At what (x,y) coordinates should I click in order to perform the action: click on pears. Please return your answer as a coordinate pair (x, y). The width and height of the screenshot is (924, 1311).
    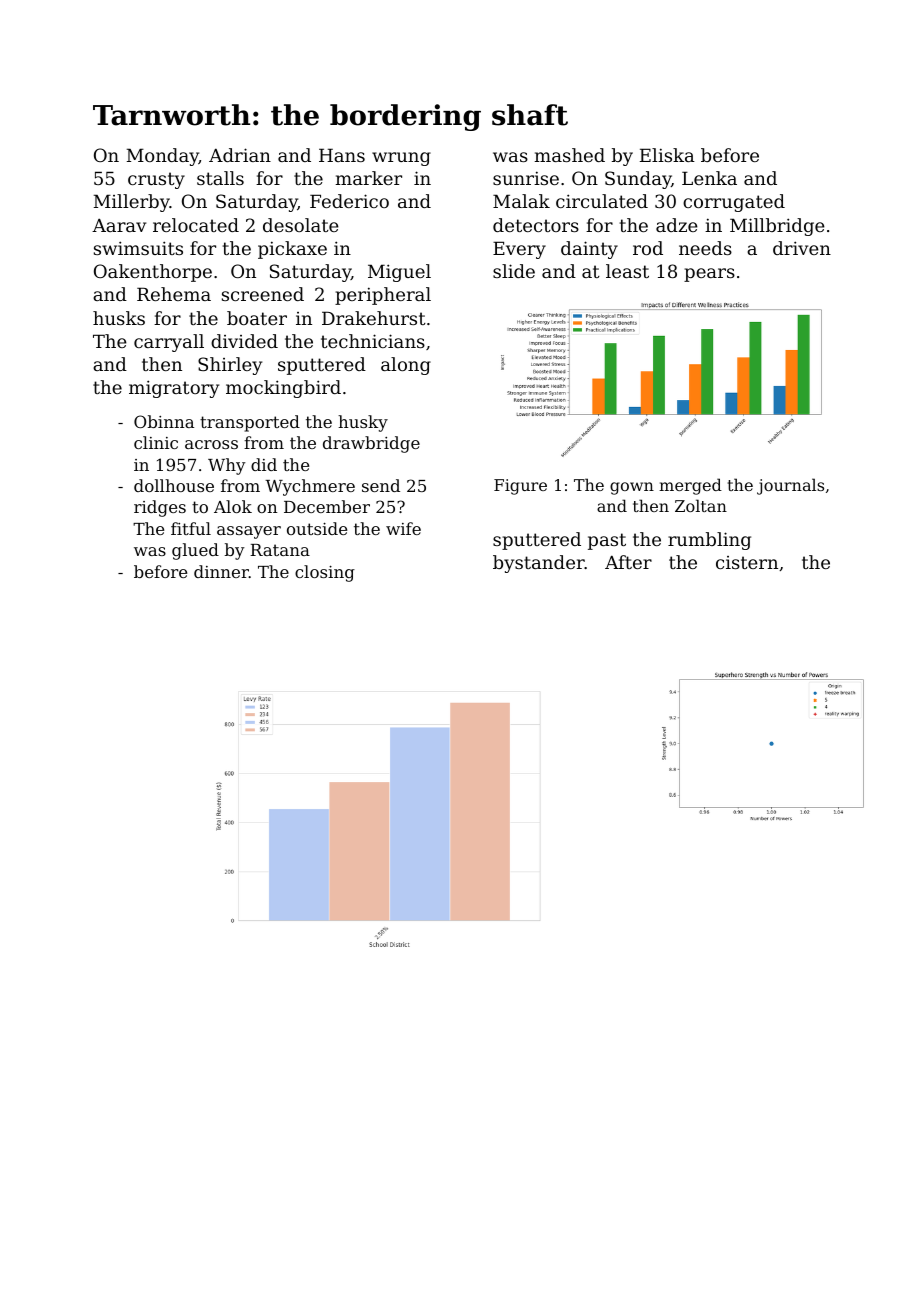
    Looking at the image, I should click on (709, 275).
